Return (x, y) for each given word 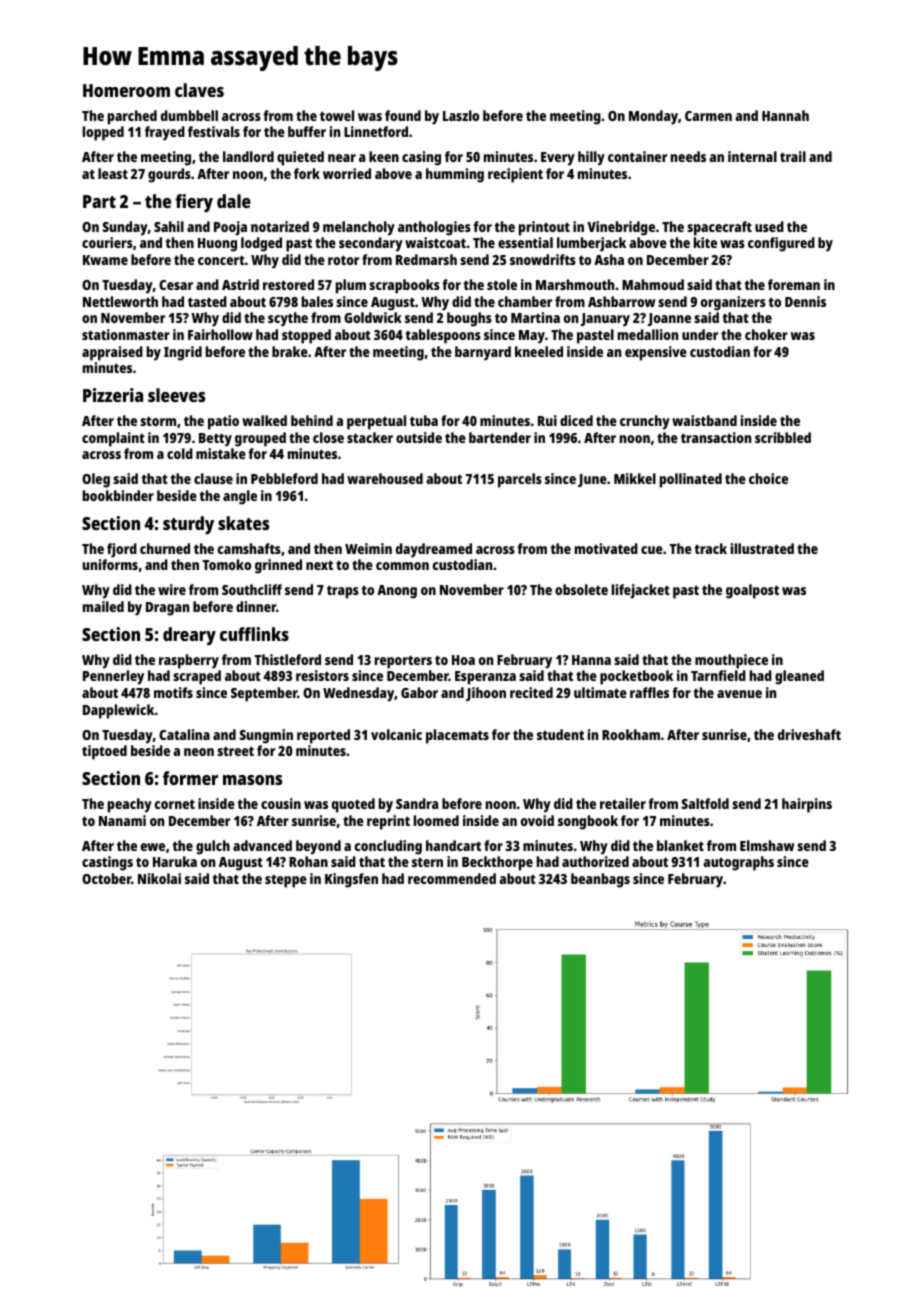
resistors (322, 675)
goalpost (752, 591)
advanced (262, 845)
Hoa (463, 660)
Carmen (708, 116)
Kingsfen (351, 880)
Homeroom (126, 90)
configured (781, 244)
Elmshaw (767, 845)
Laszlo (461, 115)
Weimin (368, 548)
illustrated (762, 548)
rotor (343, 260)
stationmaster (126, 334)
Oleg (96, 480)
